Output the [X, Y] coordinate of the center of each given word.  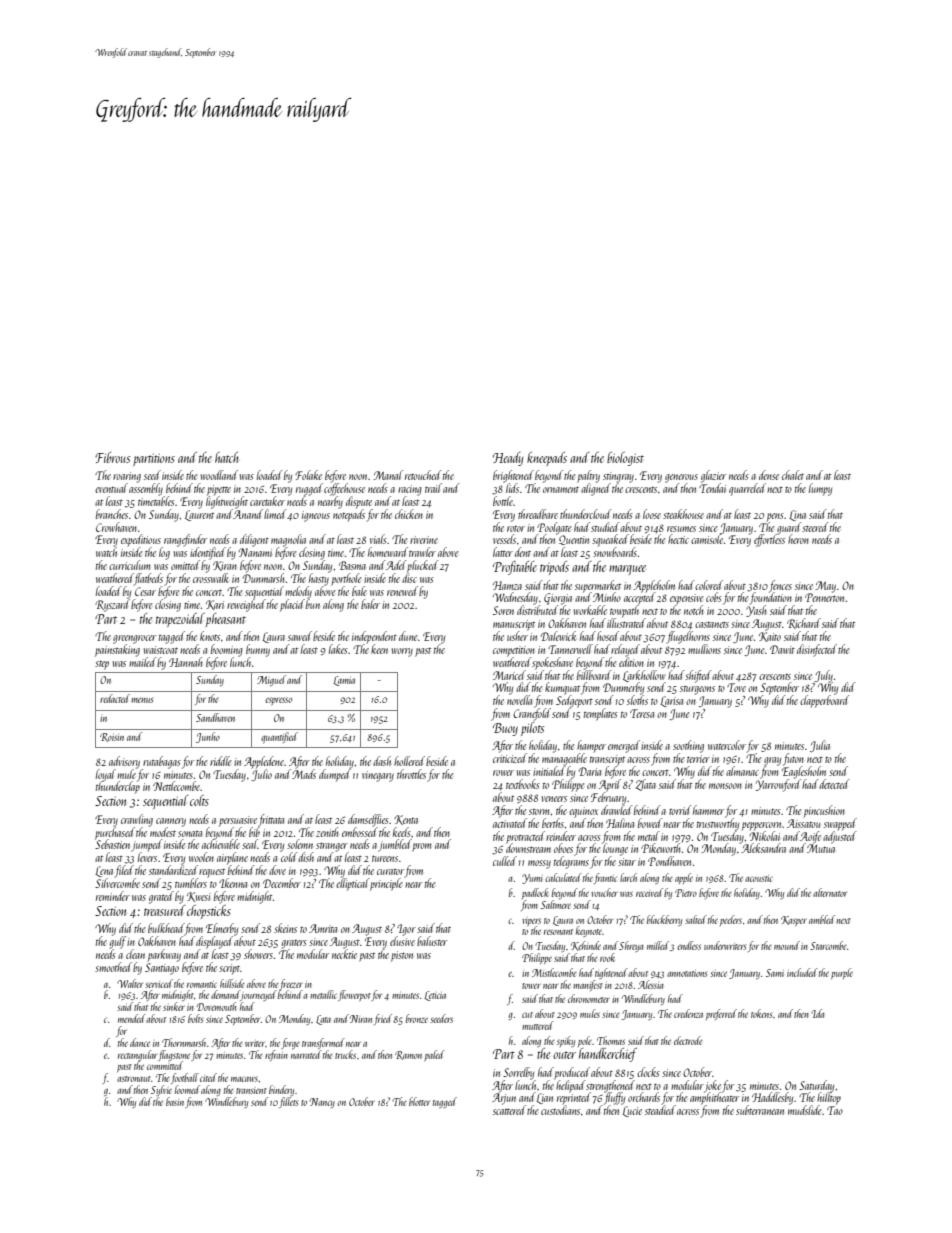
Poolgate [554, 528]
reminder [113, 896]
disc [409, 578]
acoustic [758, 879]
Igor [406, 930]
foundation [770, 598]
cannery [171, 822]
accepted [639, 599]
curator [390, 872]
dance [140, 1042]
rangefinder [185, 540]
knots [210, 636]
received [649, 892]
